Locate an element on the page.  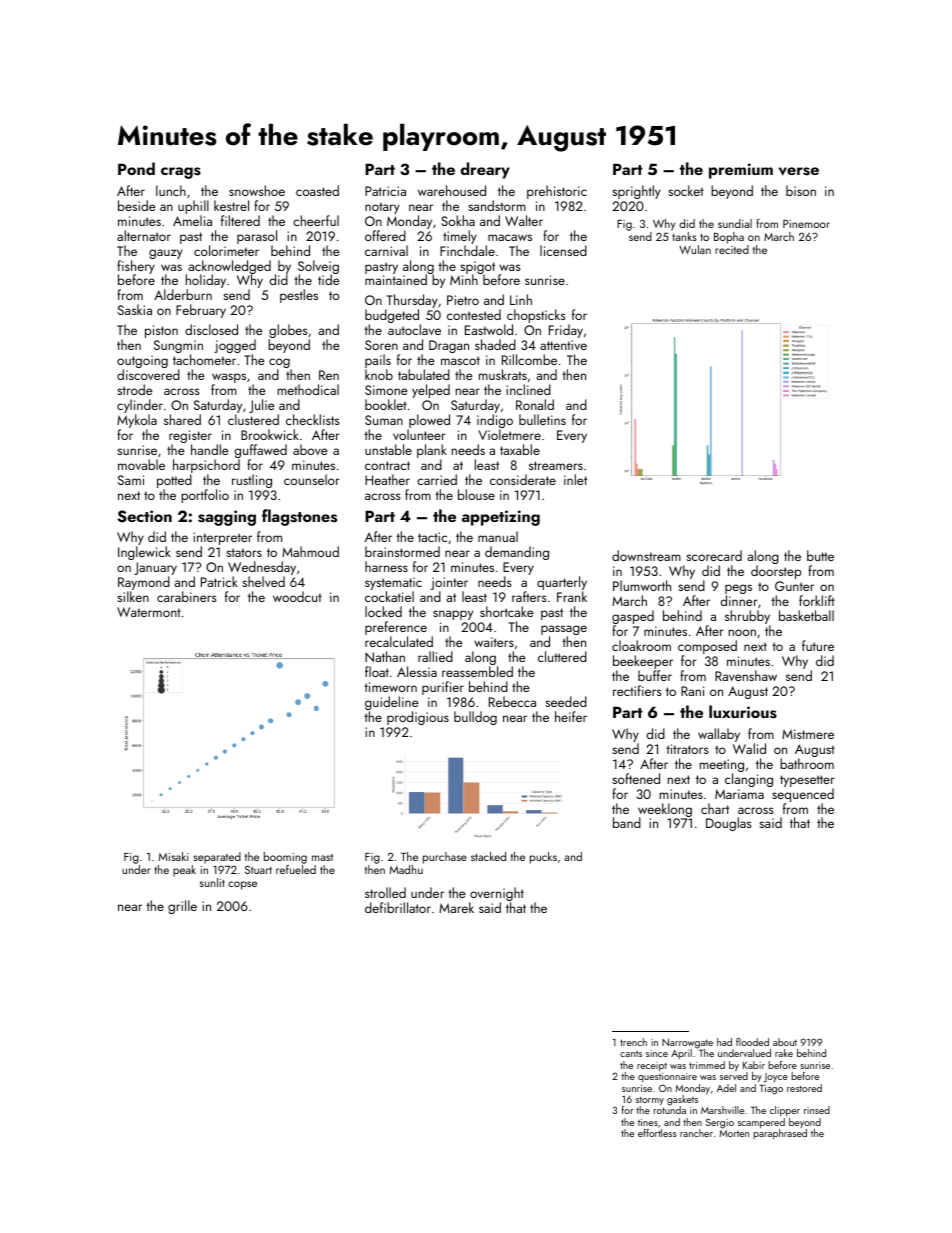
portfolio is located at coordinates (205, 496).
